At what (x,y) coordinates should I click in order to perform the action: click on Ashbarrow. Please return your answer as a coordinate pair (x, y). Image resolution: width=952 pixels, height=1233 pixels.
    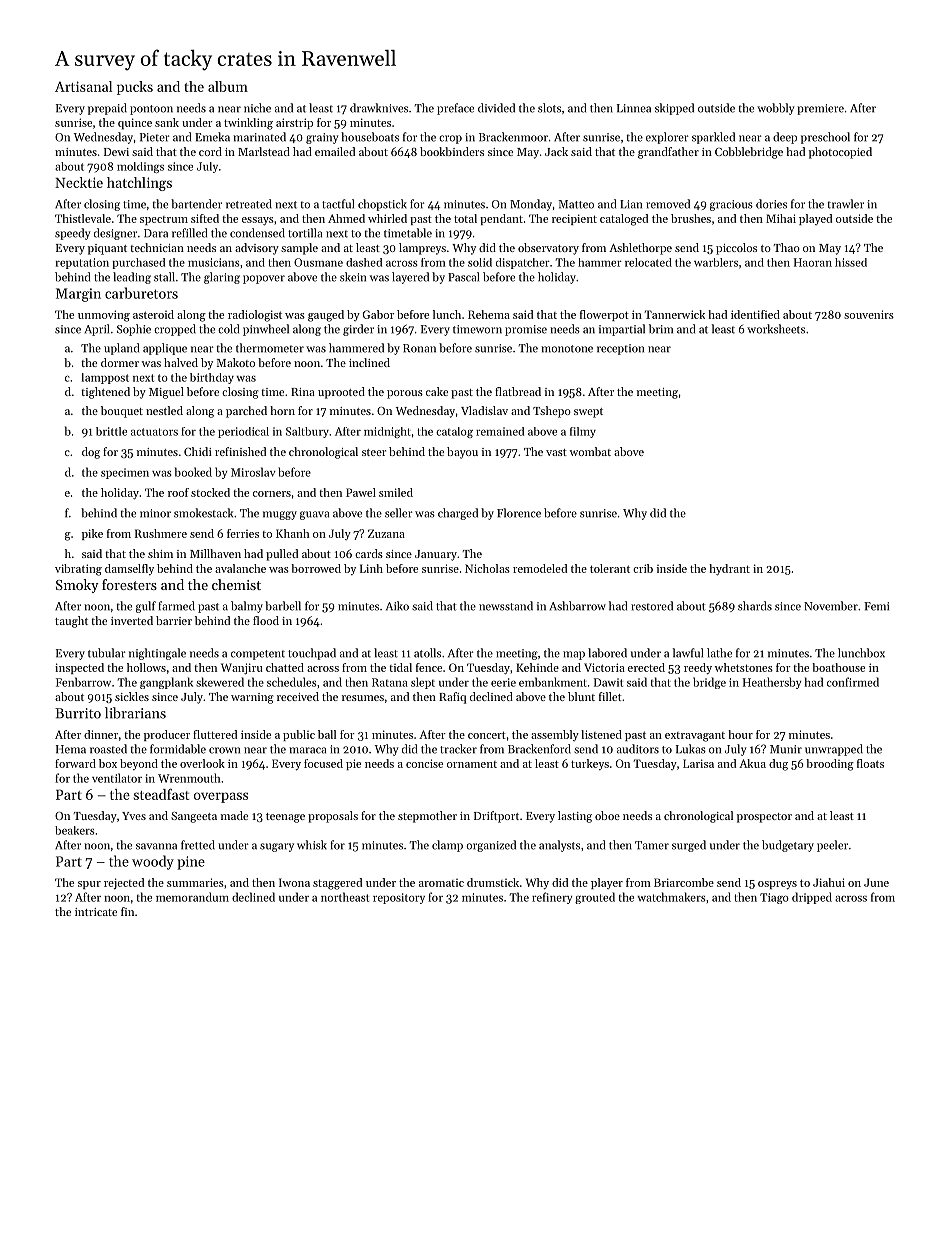
    Looking at the image, I should click on (578, 606).
